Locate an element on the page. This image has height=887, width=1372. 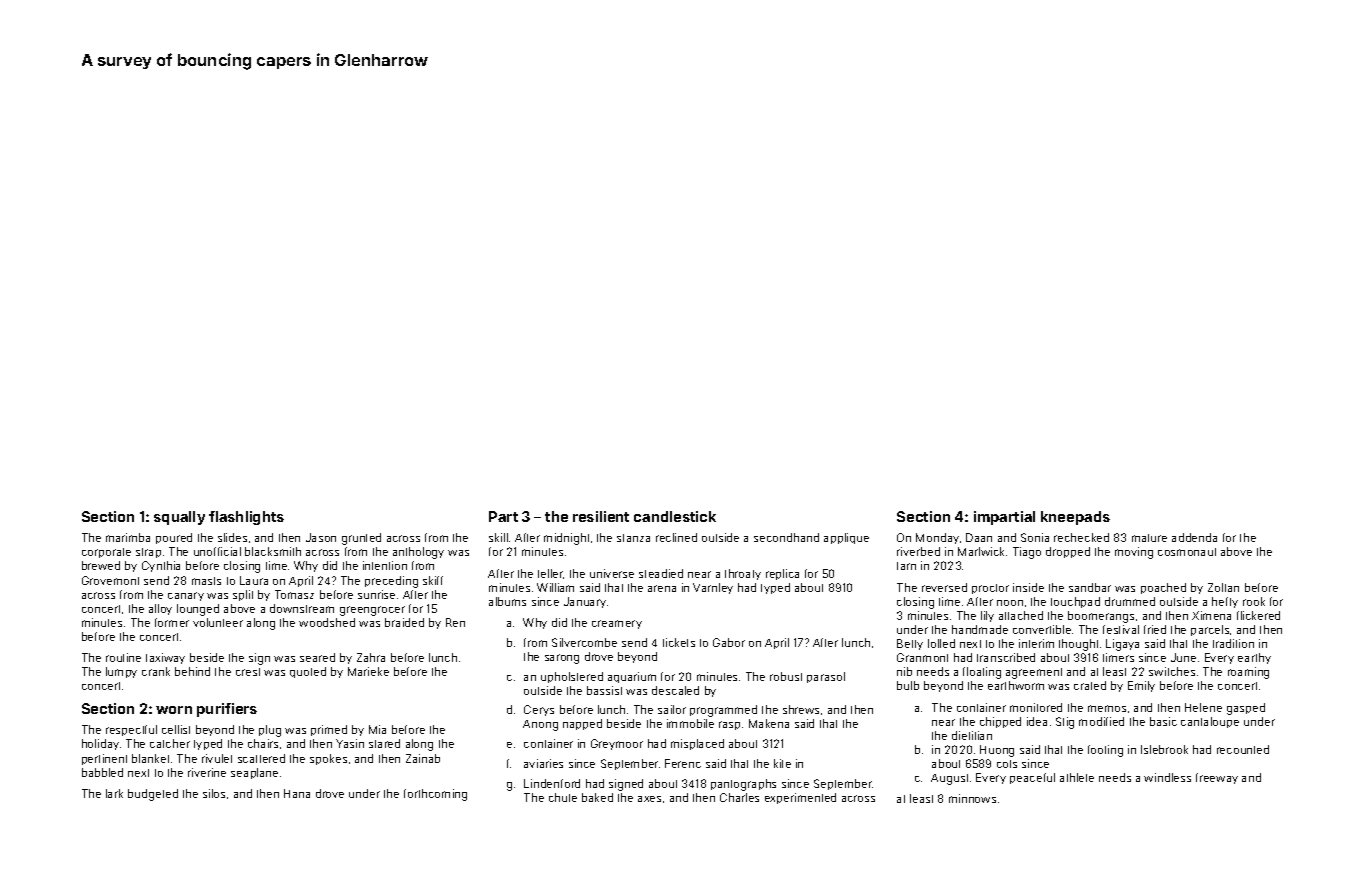
creamery is located at coordinates (617, 624).
